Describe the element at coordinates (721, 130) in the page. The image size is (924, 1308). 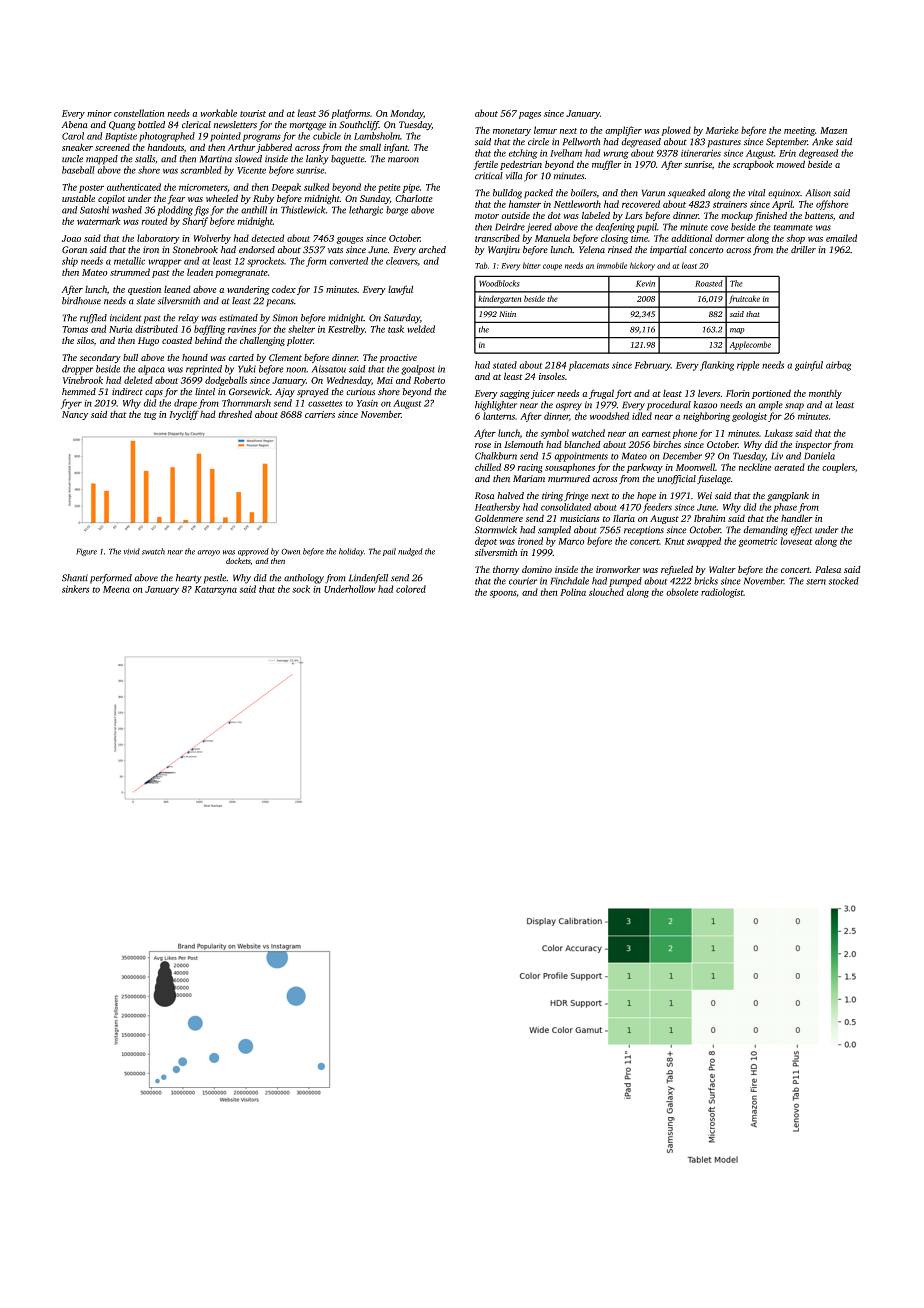
I see `Marieke` at that location.
